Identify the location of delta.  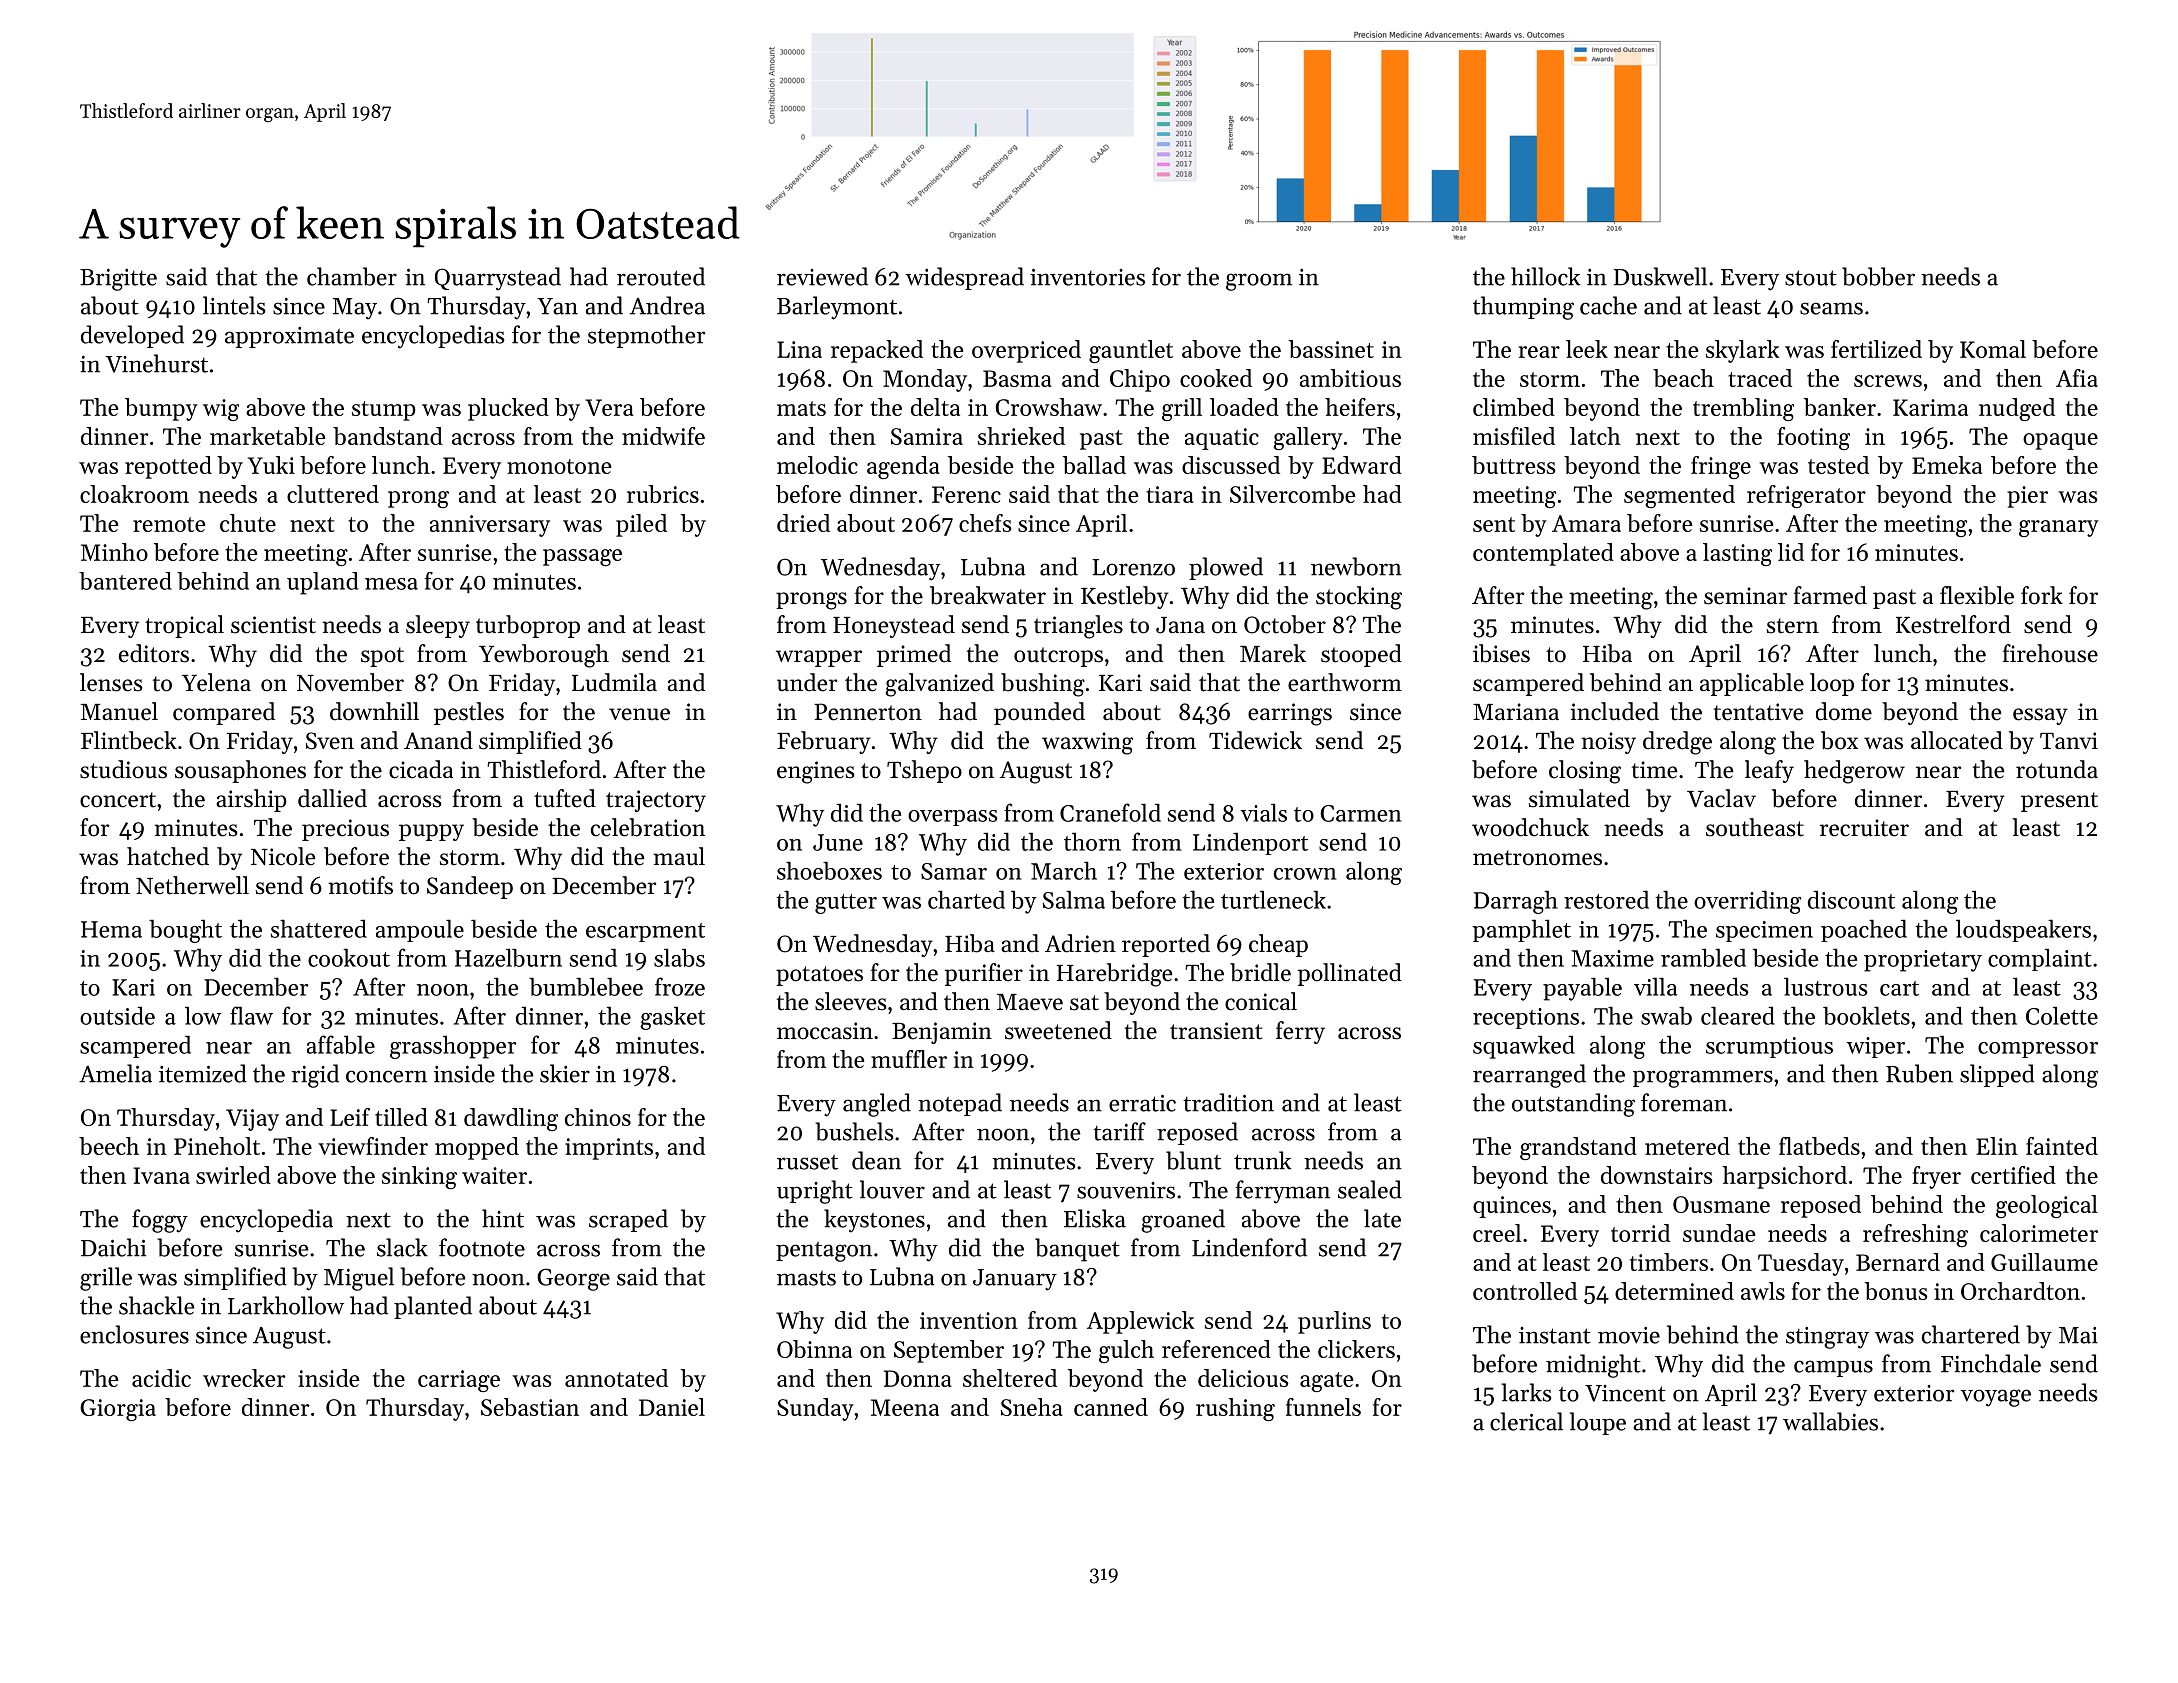
(935, 407).
